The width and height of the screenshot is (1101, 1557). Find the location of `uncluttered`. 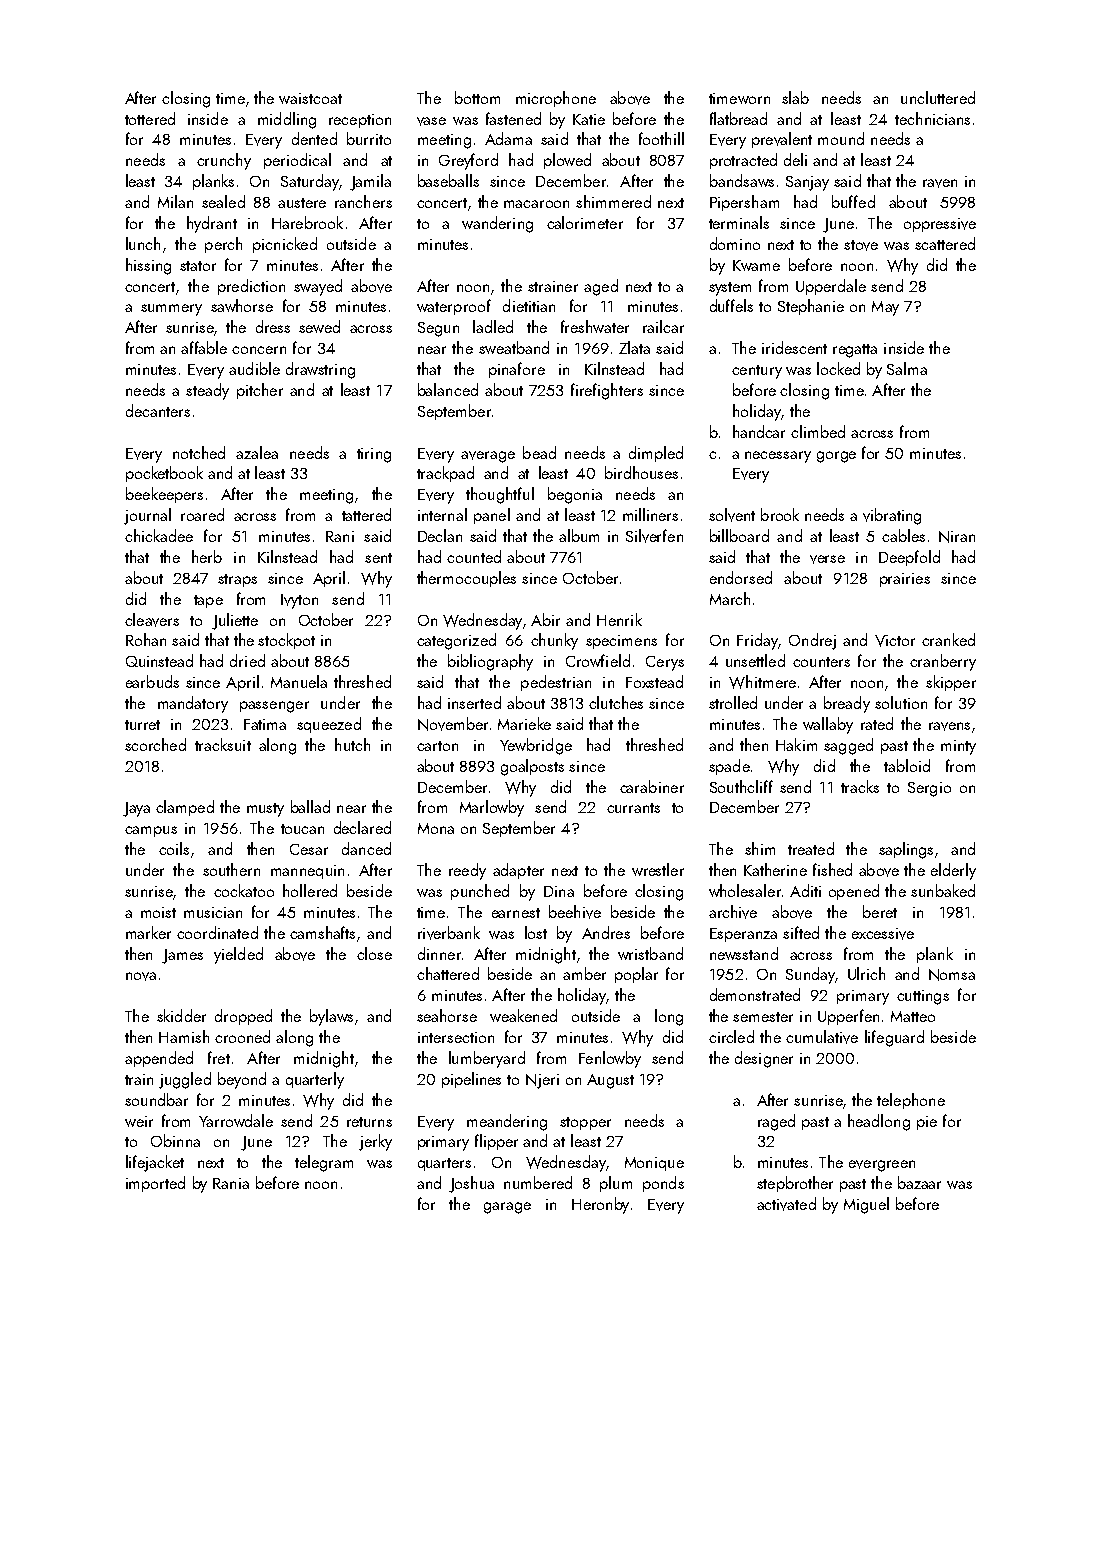

uncluttered is located at coordinates (938, 97).
